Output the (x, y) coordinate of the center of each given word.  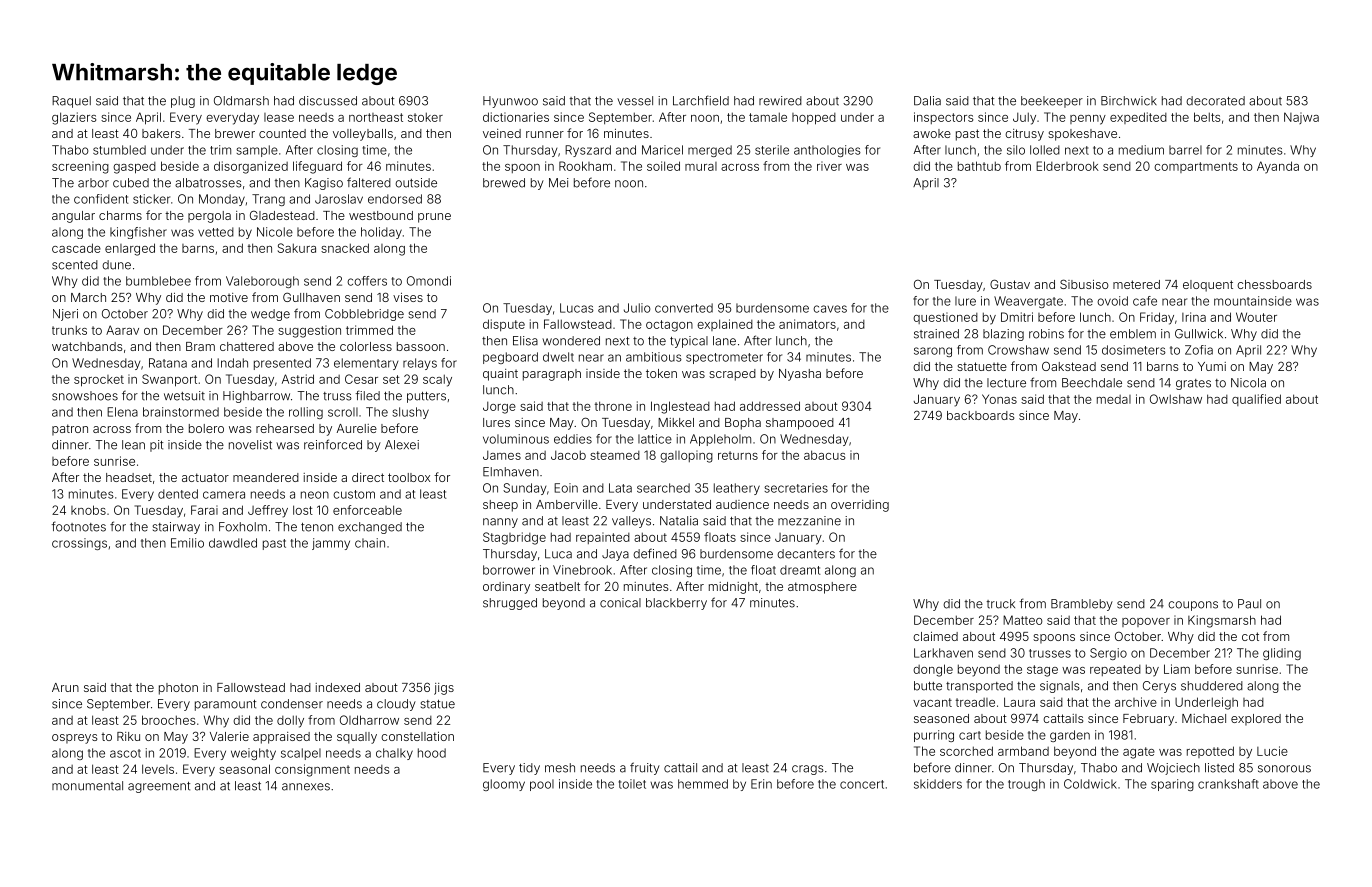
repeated (1115, 670)
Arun (65, 687)
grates (1193, 384)
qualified (1256, 400)
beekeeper (1052, 102)
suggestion (309, 331)
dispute (504, 325)
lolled (1045, 150)
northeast (376, 117)
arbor (93, 183)
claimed (935, 636)
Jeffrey (268, 511)
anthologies (827, 151)
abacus (824, 455)
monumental (87, 786)
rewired (780, 101)
